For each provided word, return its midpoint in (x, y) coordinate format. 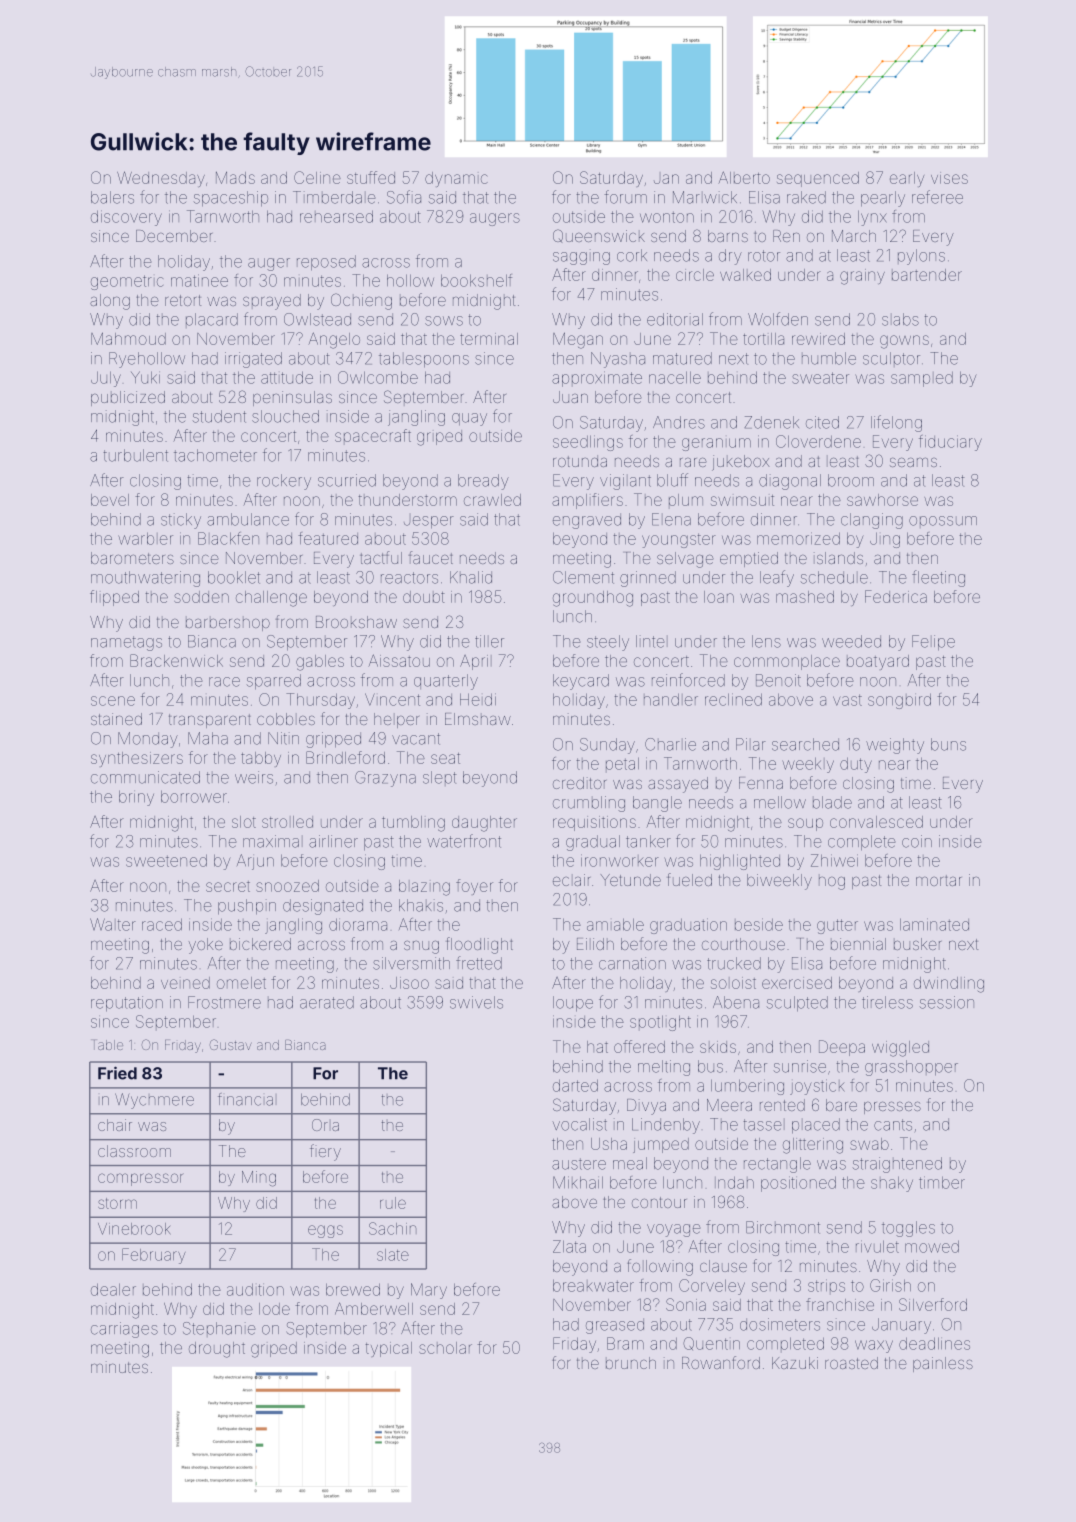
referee (937, 197)
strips (826, 1285)
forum (625, 197)
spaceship (231, 199)
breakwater (593, 1285)
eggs (325, 1231)
